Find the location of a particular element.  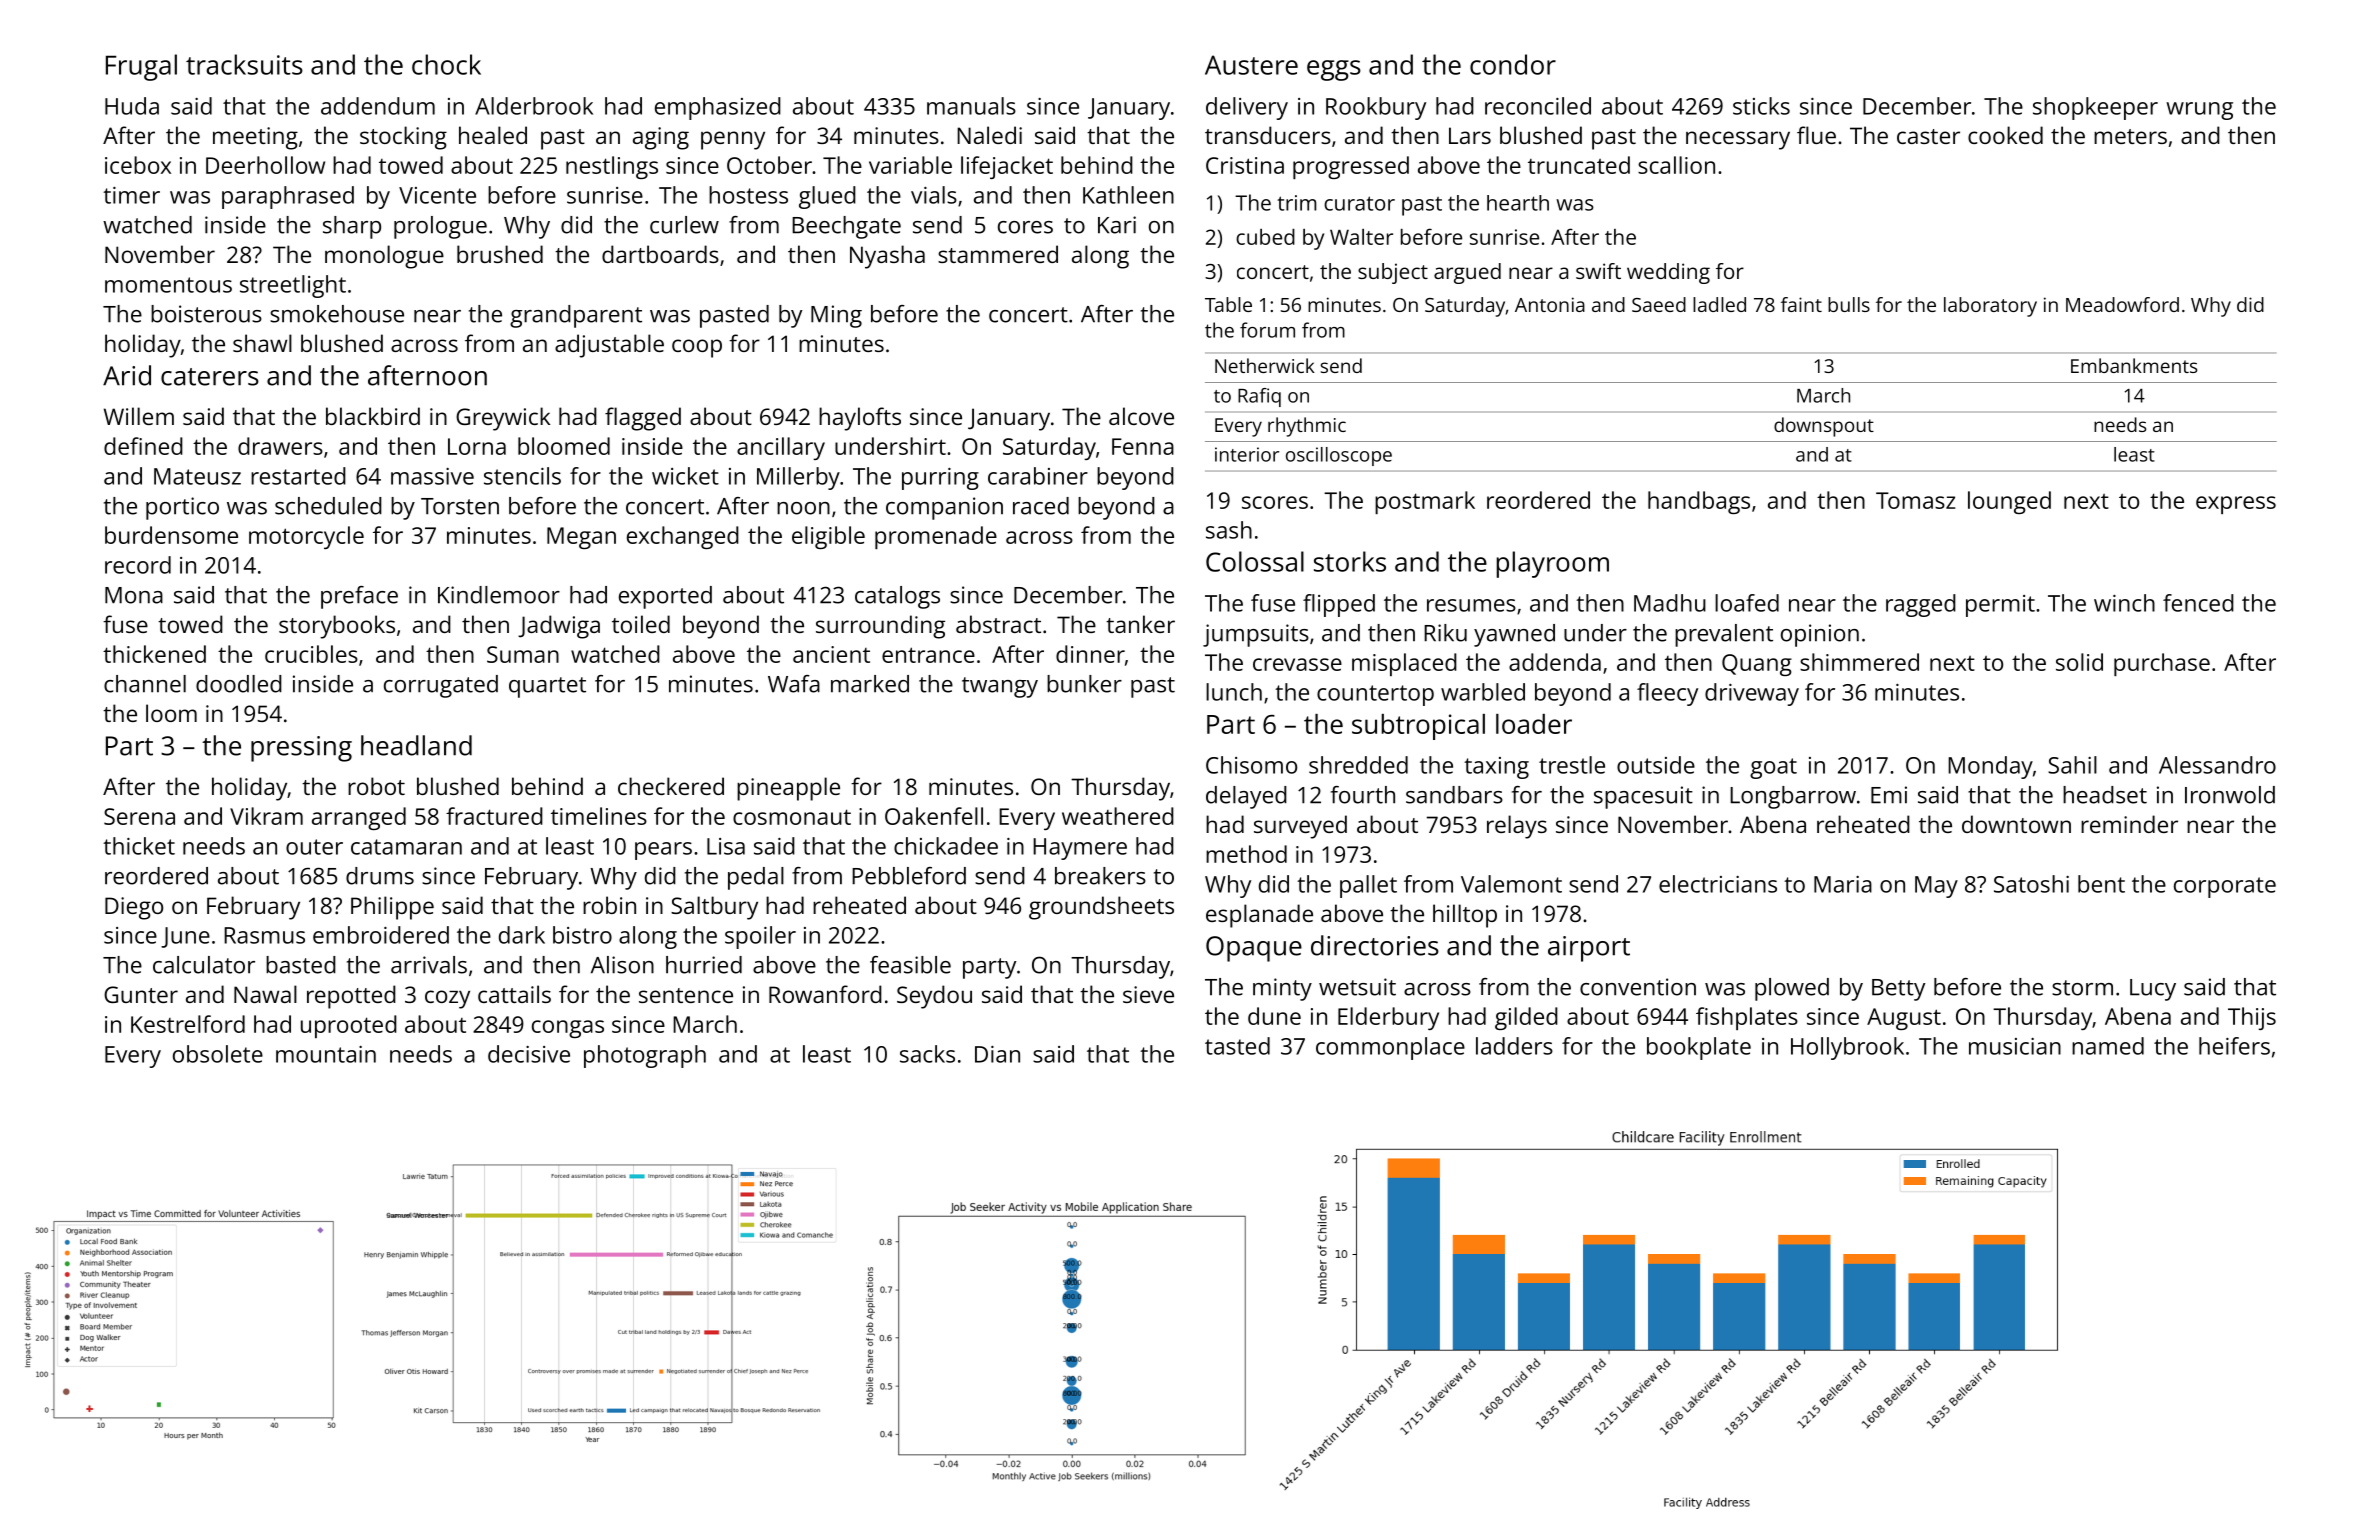

entrance is located at coordinates (928, 655).
